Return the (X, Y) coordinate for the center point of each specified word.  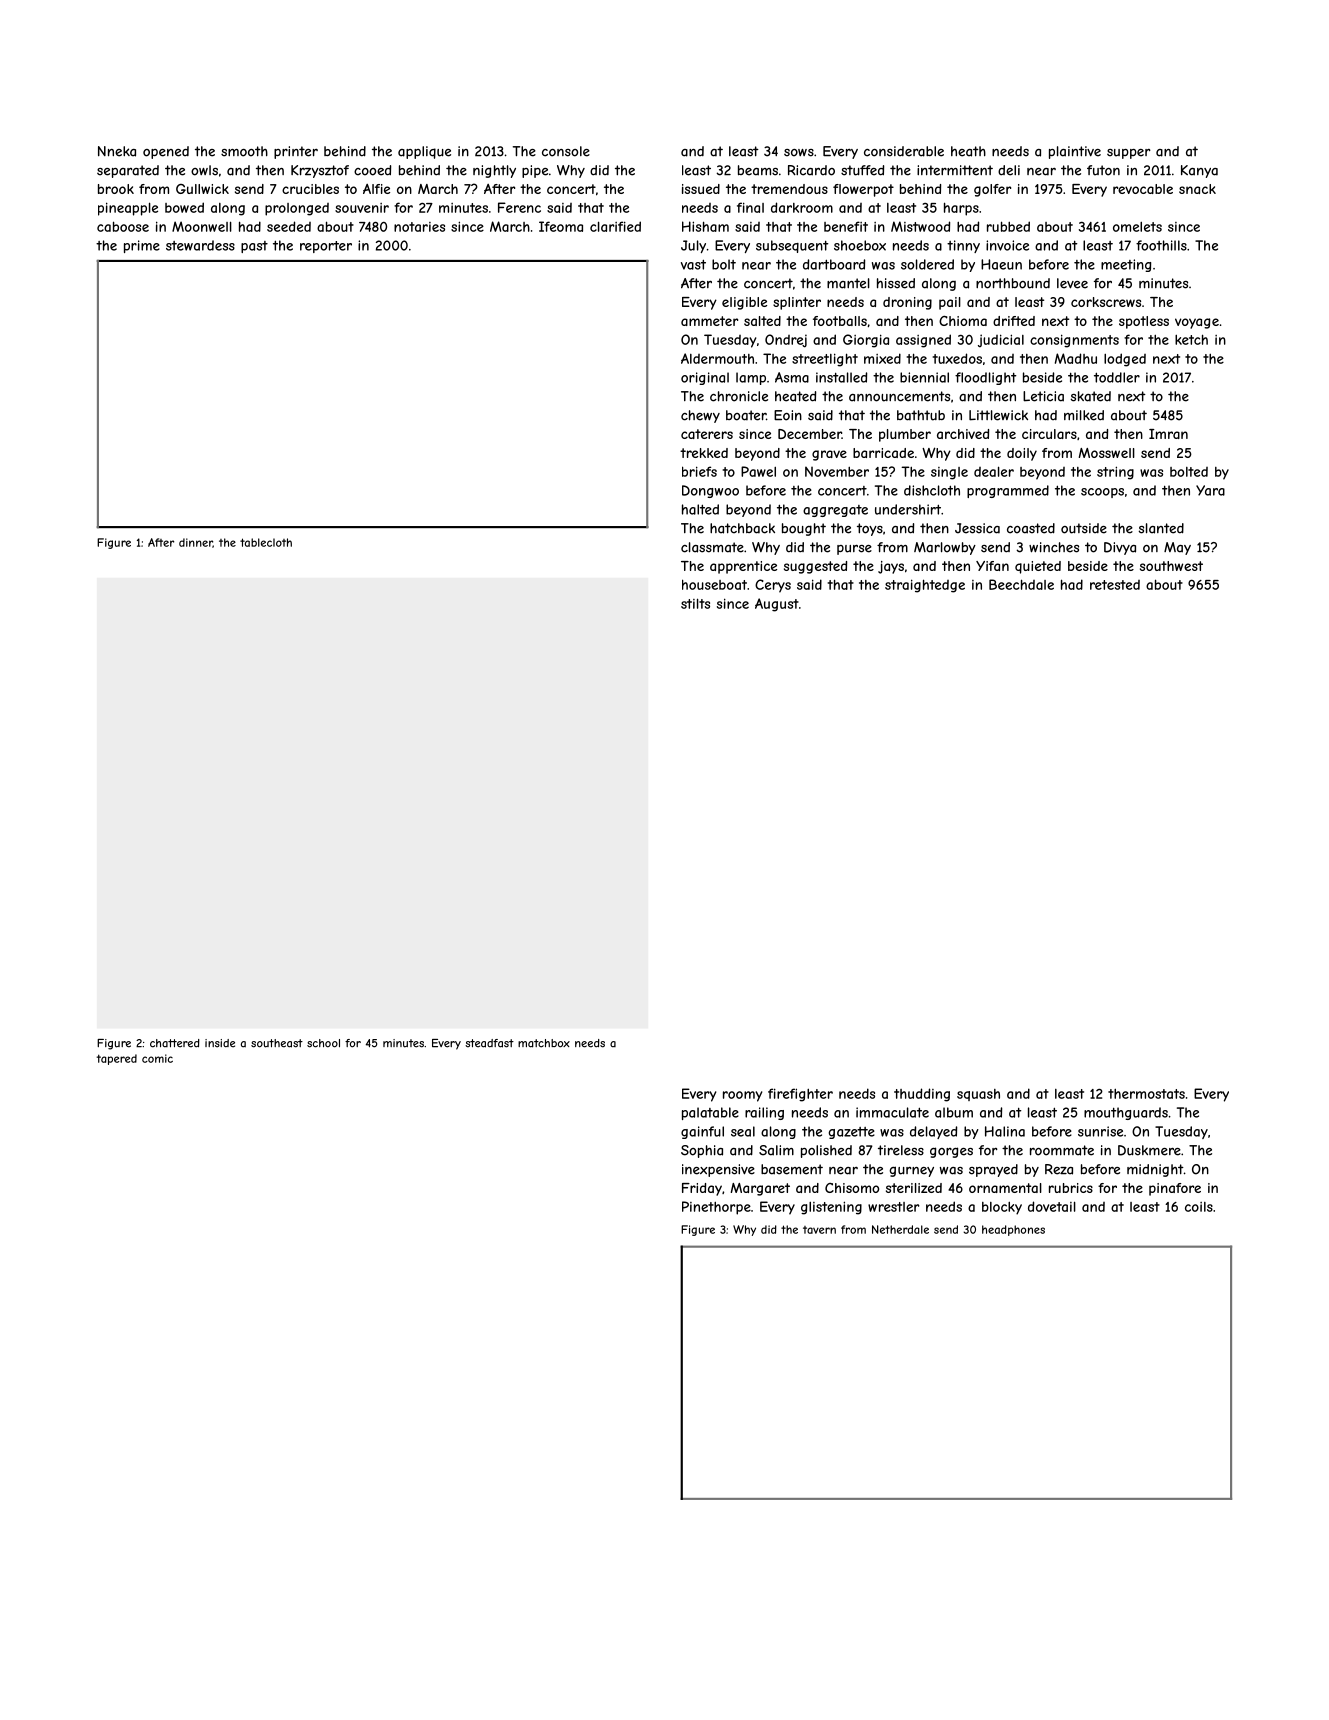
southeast (277, 1043)
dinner (196, 543)
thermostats (1146, 1094)
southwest (1171, 566)
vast (693, 264)
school (323, 1043)
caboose (123, 226)
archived (963, 434)
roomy (742, 1096)
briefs (699, 471)
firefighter (800, 1095)
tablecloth (266, 542)
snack (1197, 189)
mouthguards (1126, 1113)
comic (157, 1058)
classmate (712, 547)
